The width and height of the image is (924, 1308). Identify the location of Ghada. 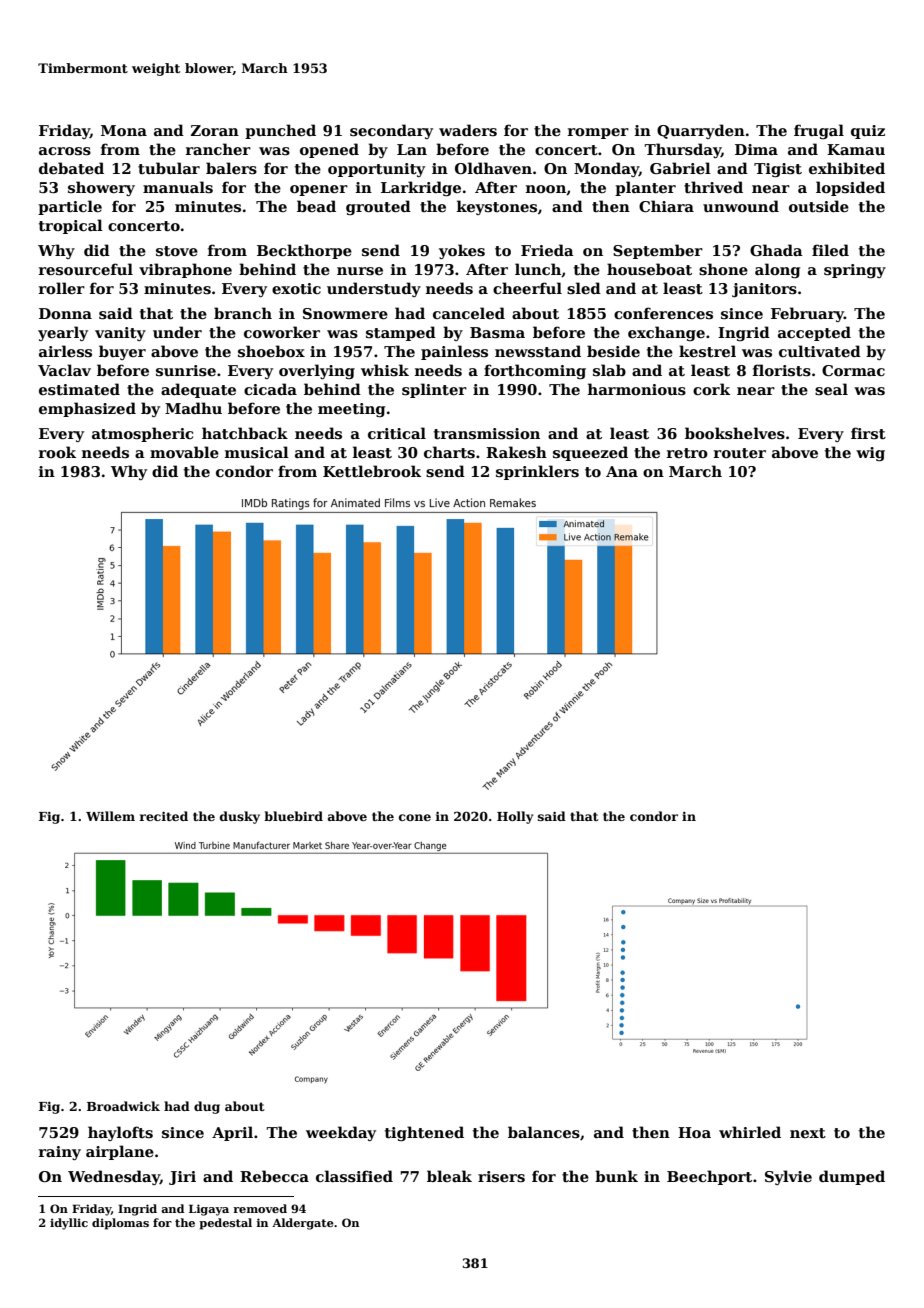
(776, 250).
